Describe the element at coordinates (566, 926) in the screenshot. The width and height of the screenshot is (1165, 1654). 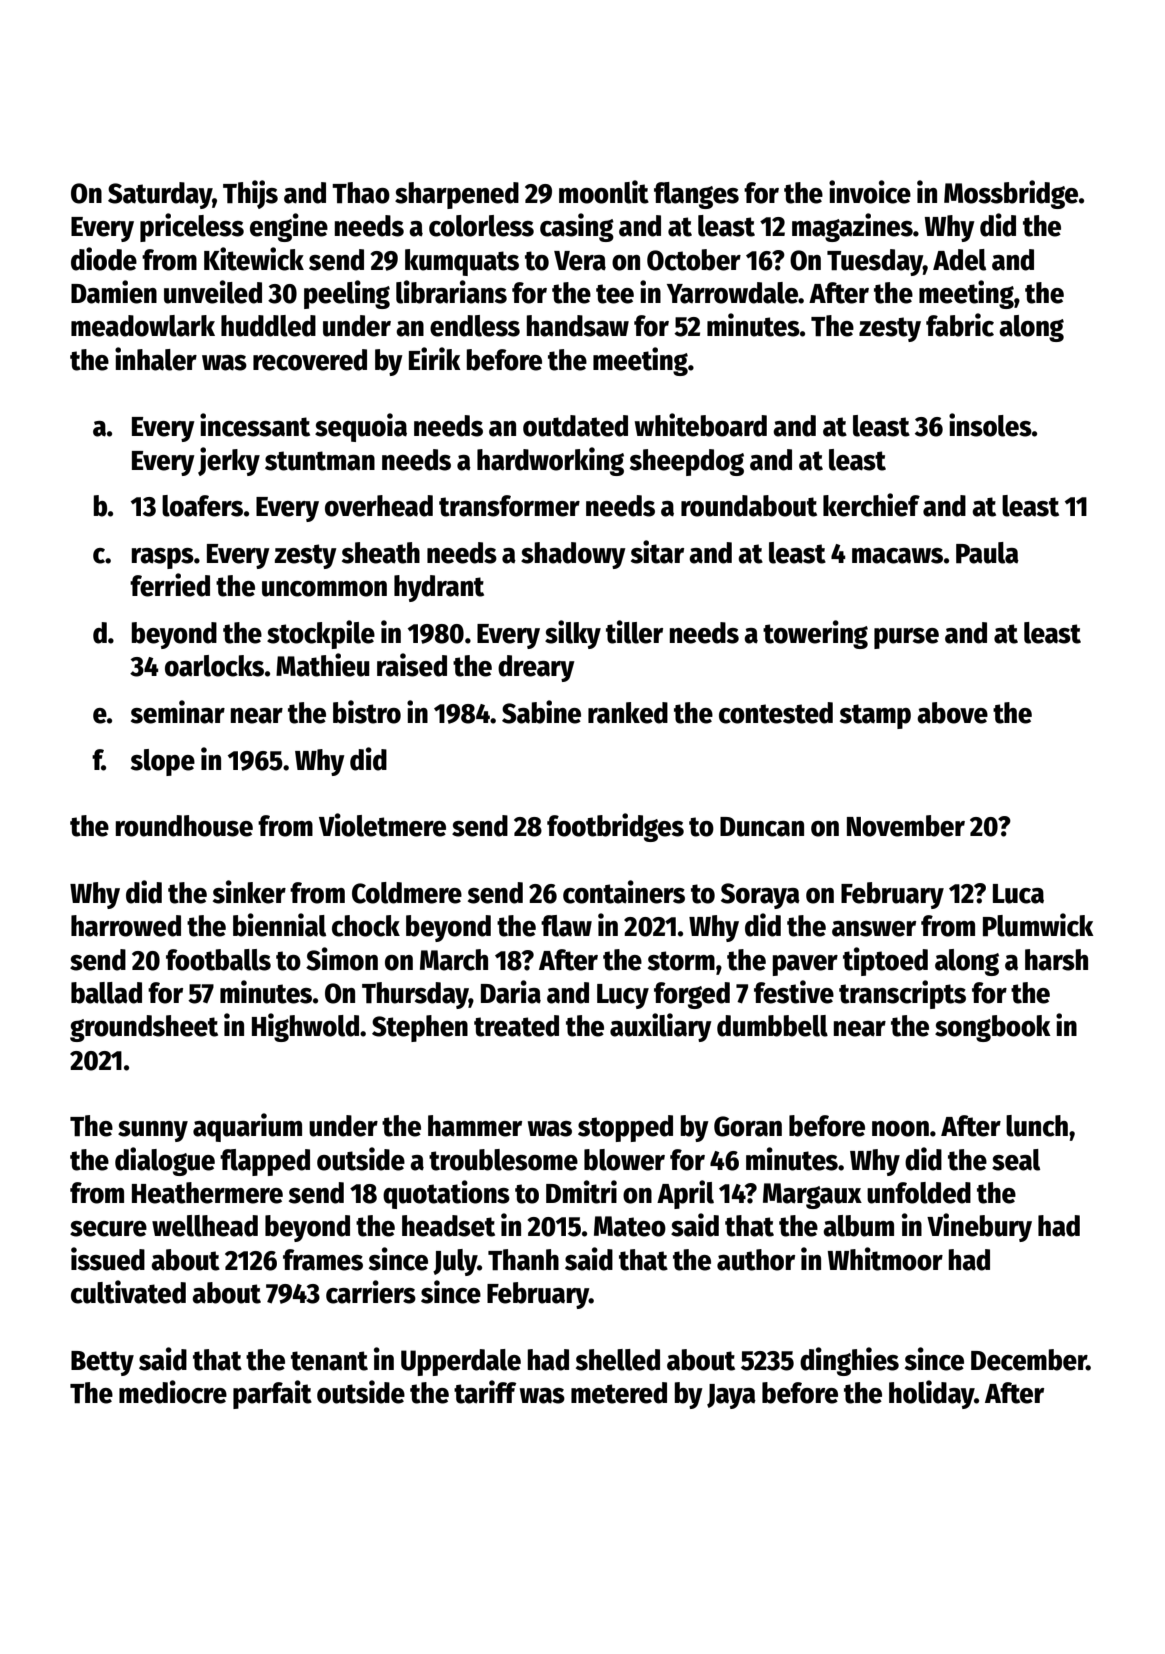
I see `flaw` at that location.
